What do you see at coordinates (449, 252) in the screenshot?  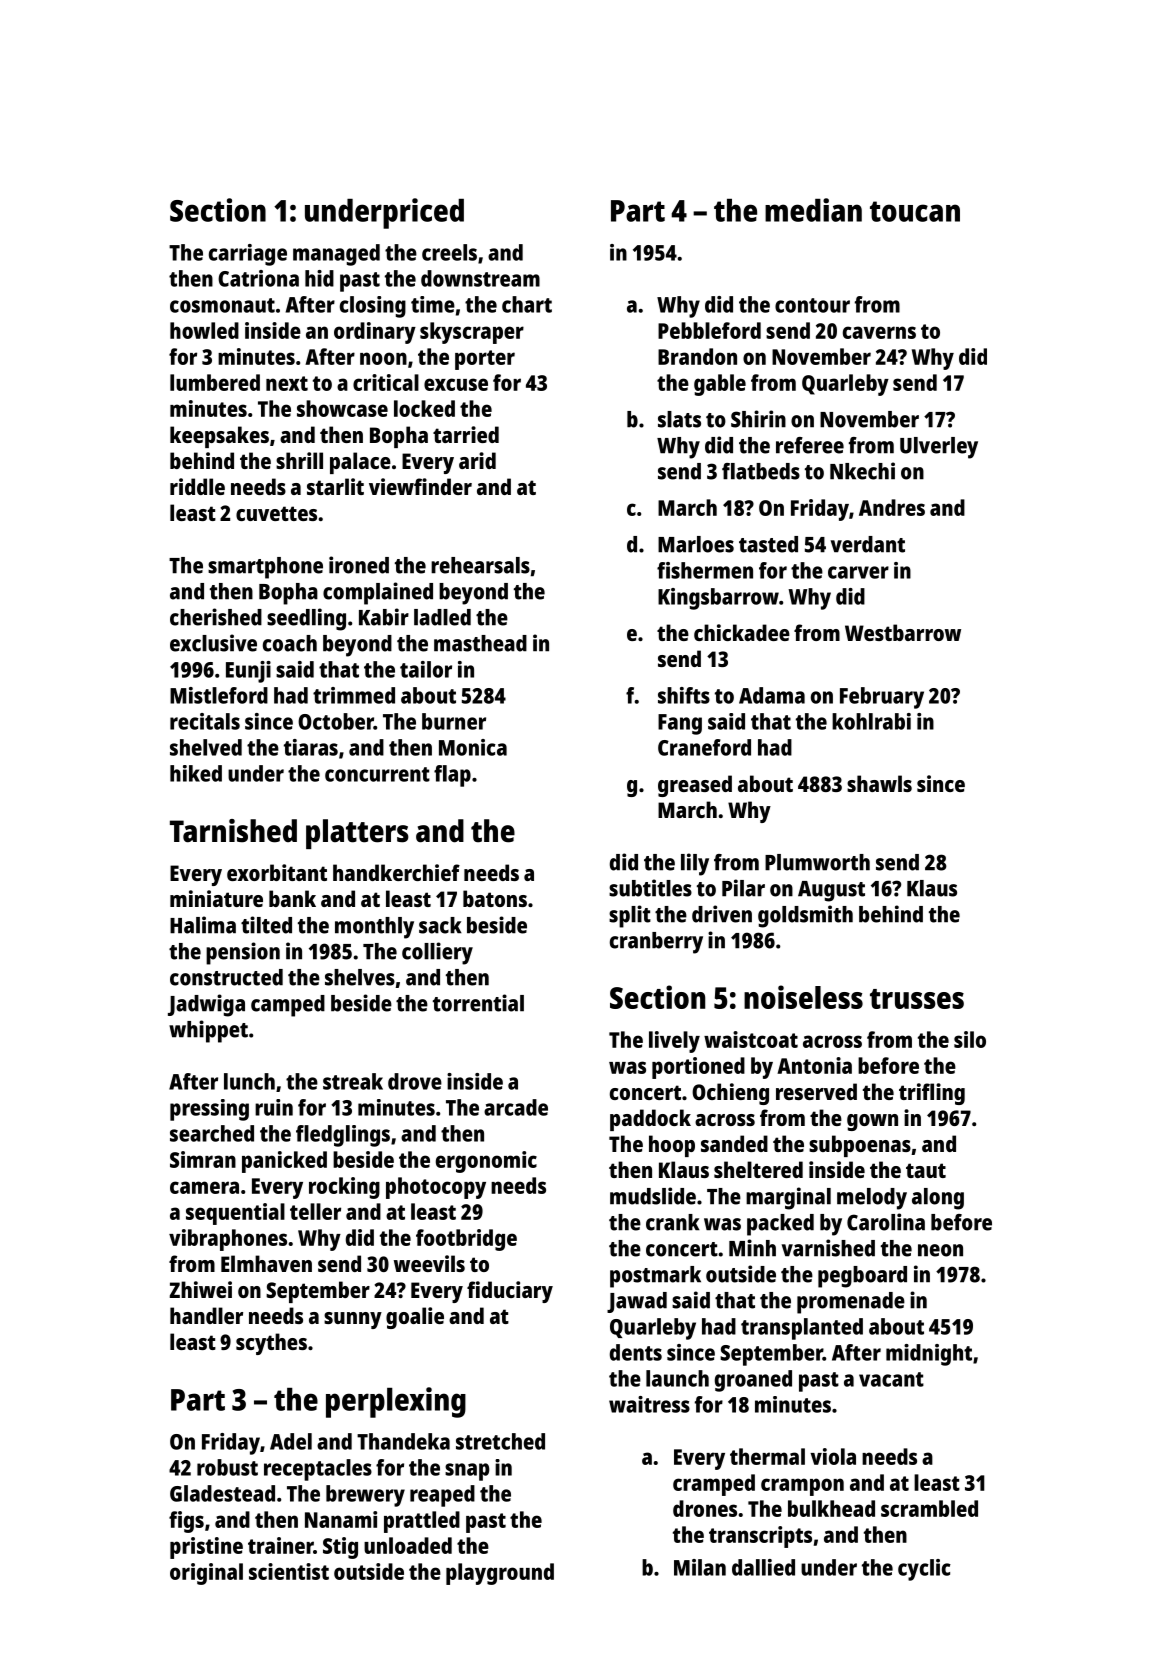 I see `creels` at bounding box center [449, 252].
